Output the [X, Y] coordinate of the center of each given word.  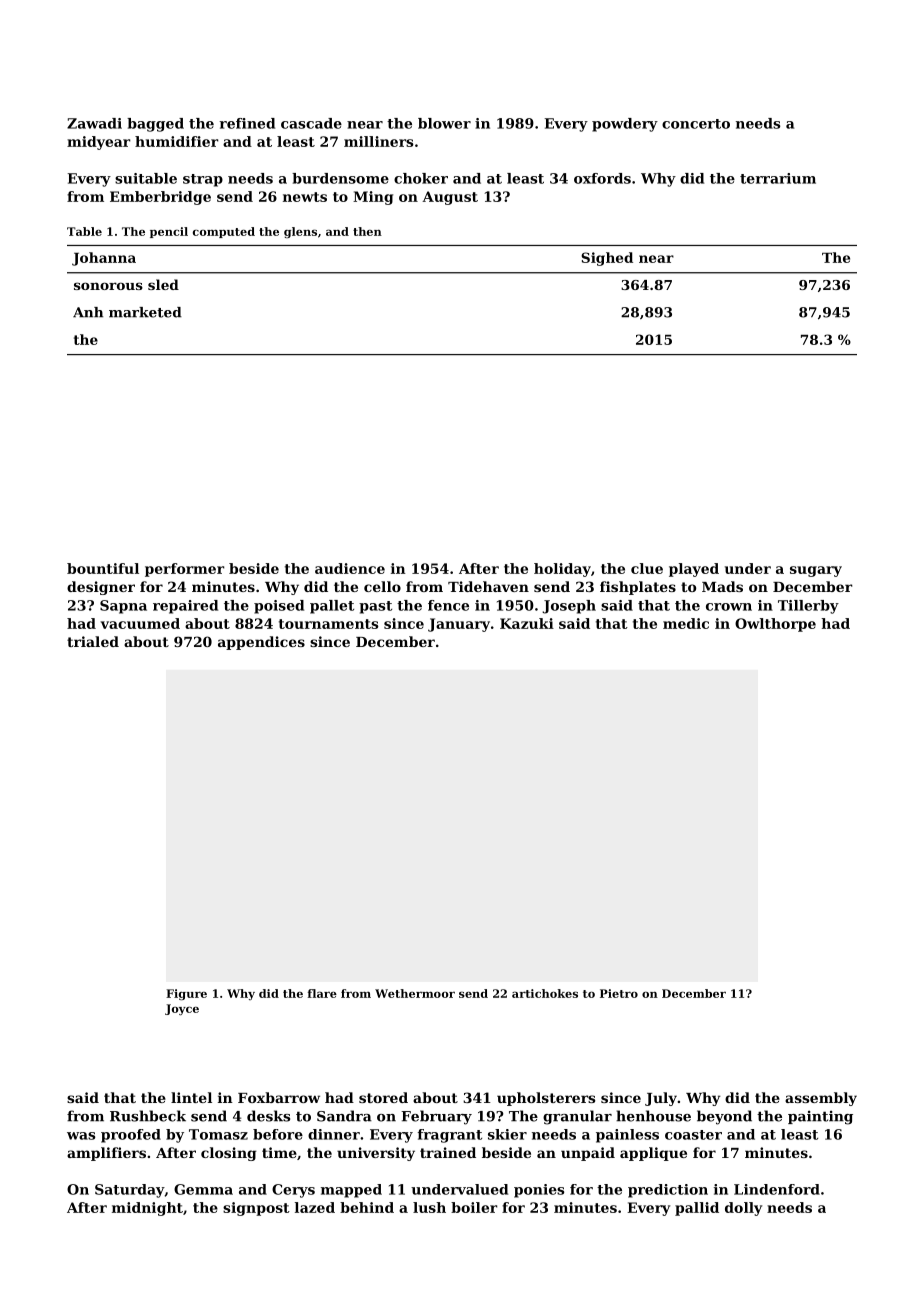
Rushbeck [148, 1116]
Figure [186, 994]
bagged [155, 125]
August [450, 198]
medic [686, 623]
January [459, 625]
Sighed [607, 259]
